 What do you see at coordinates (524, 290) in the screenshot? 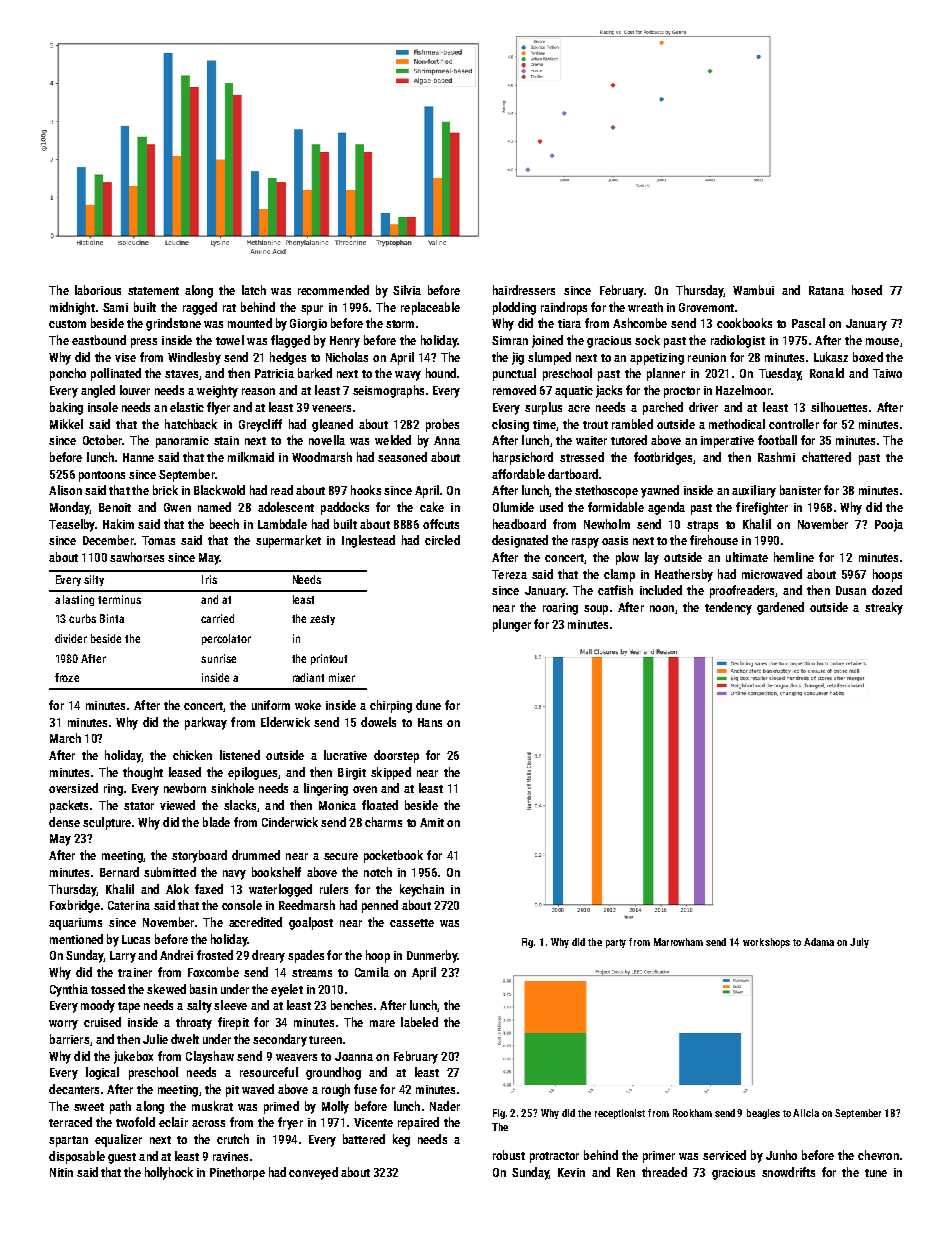
I see `hairdressers` at bounding box center [524, 290].
